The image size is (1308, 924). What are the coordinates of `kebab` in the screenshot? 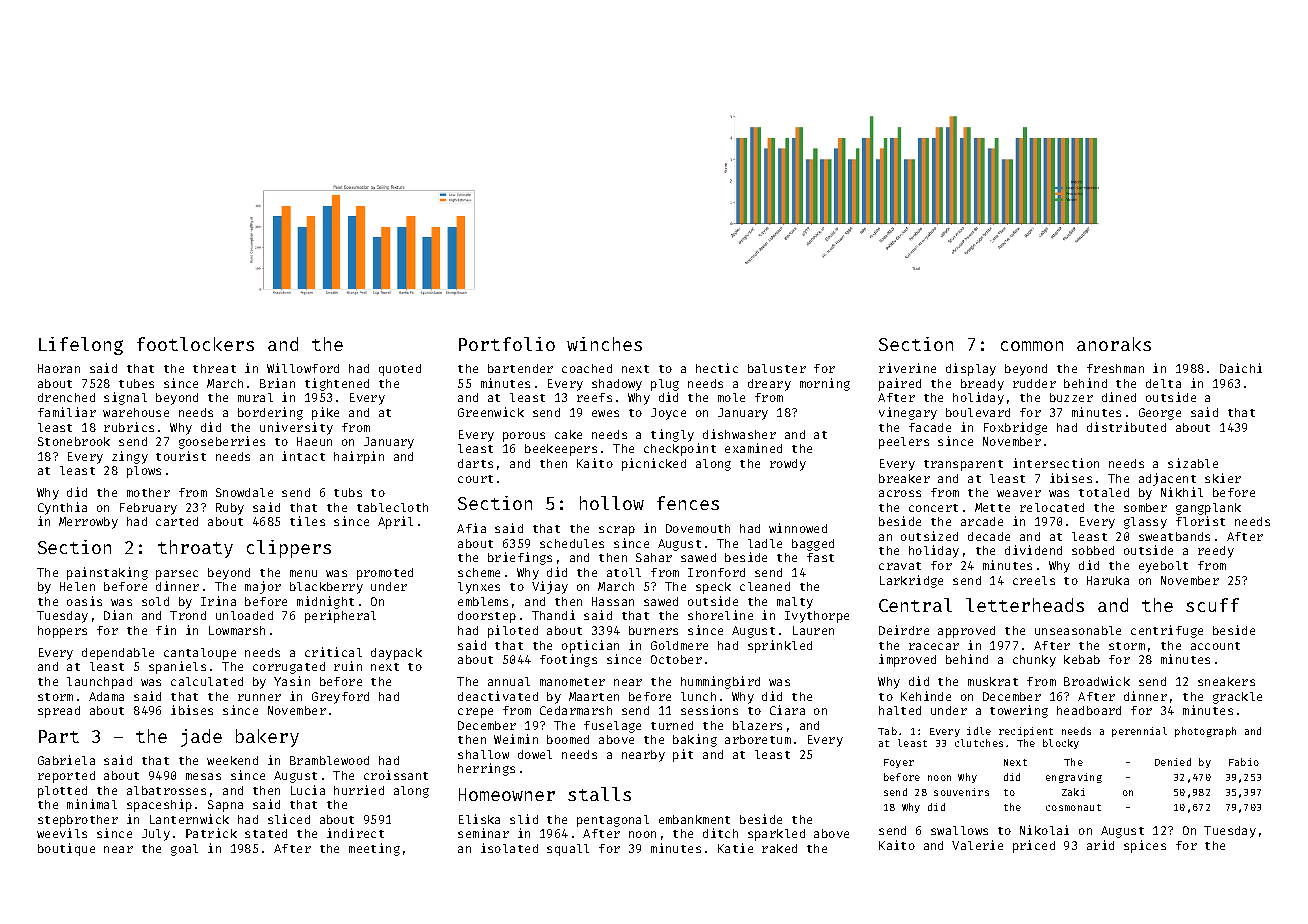 It's located at (1082, 659).
